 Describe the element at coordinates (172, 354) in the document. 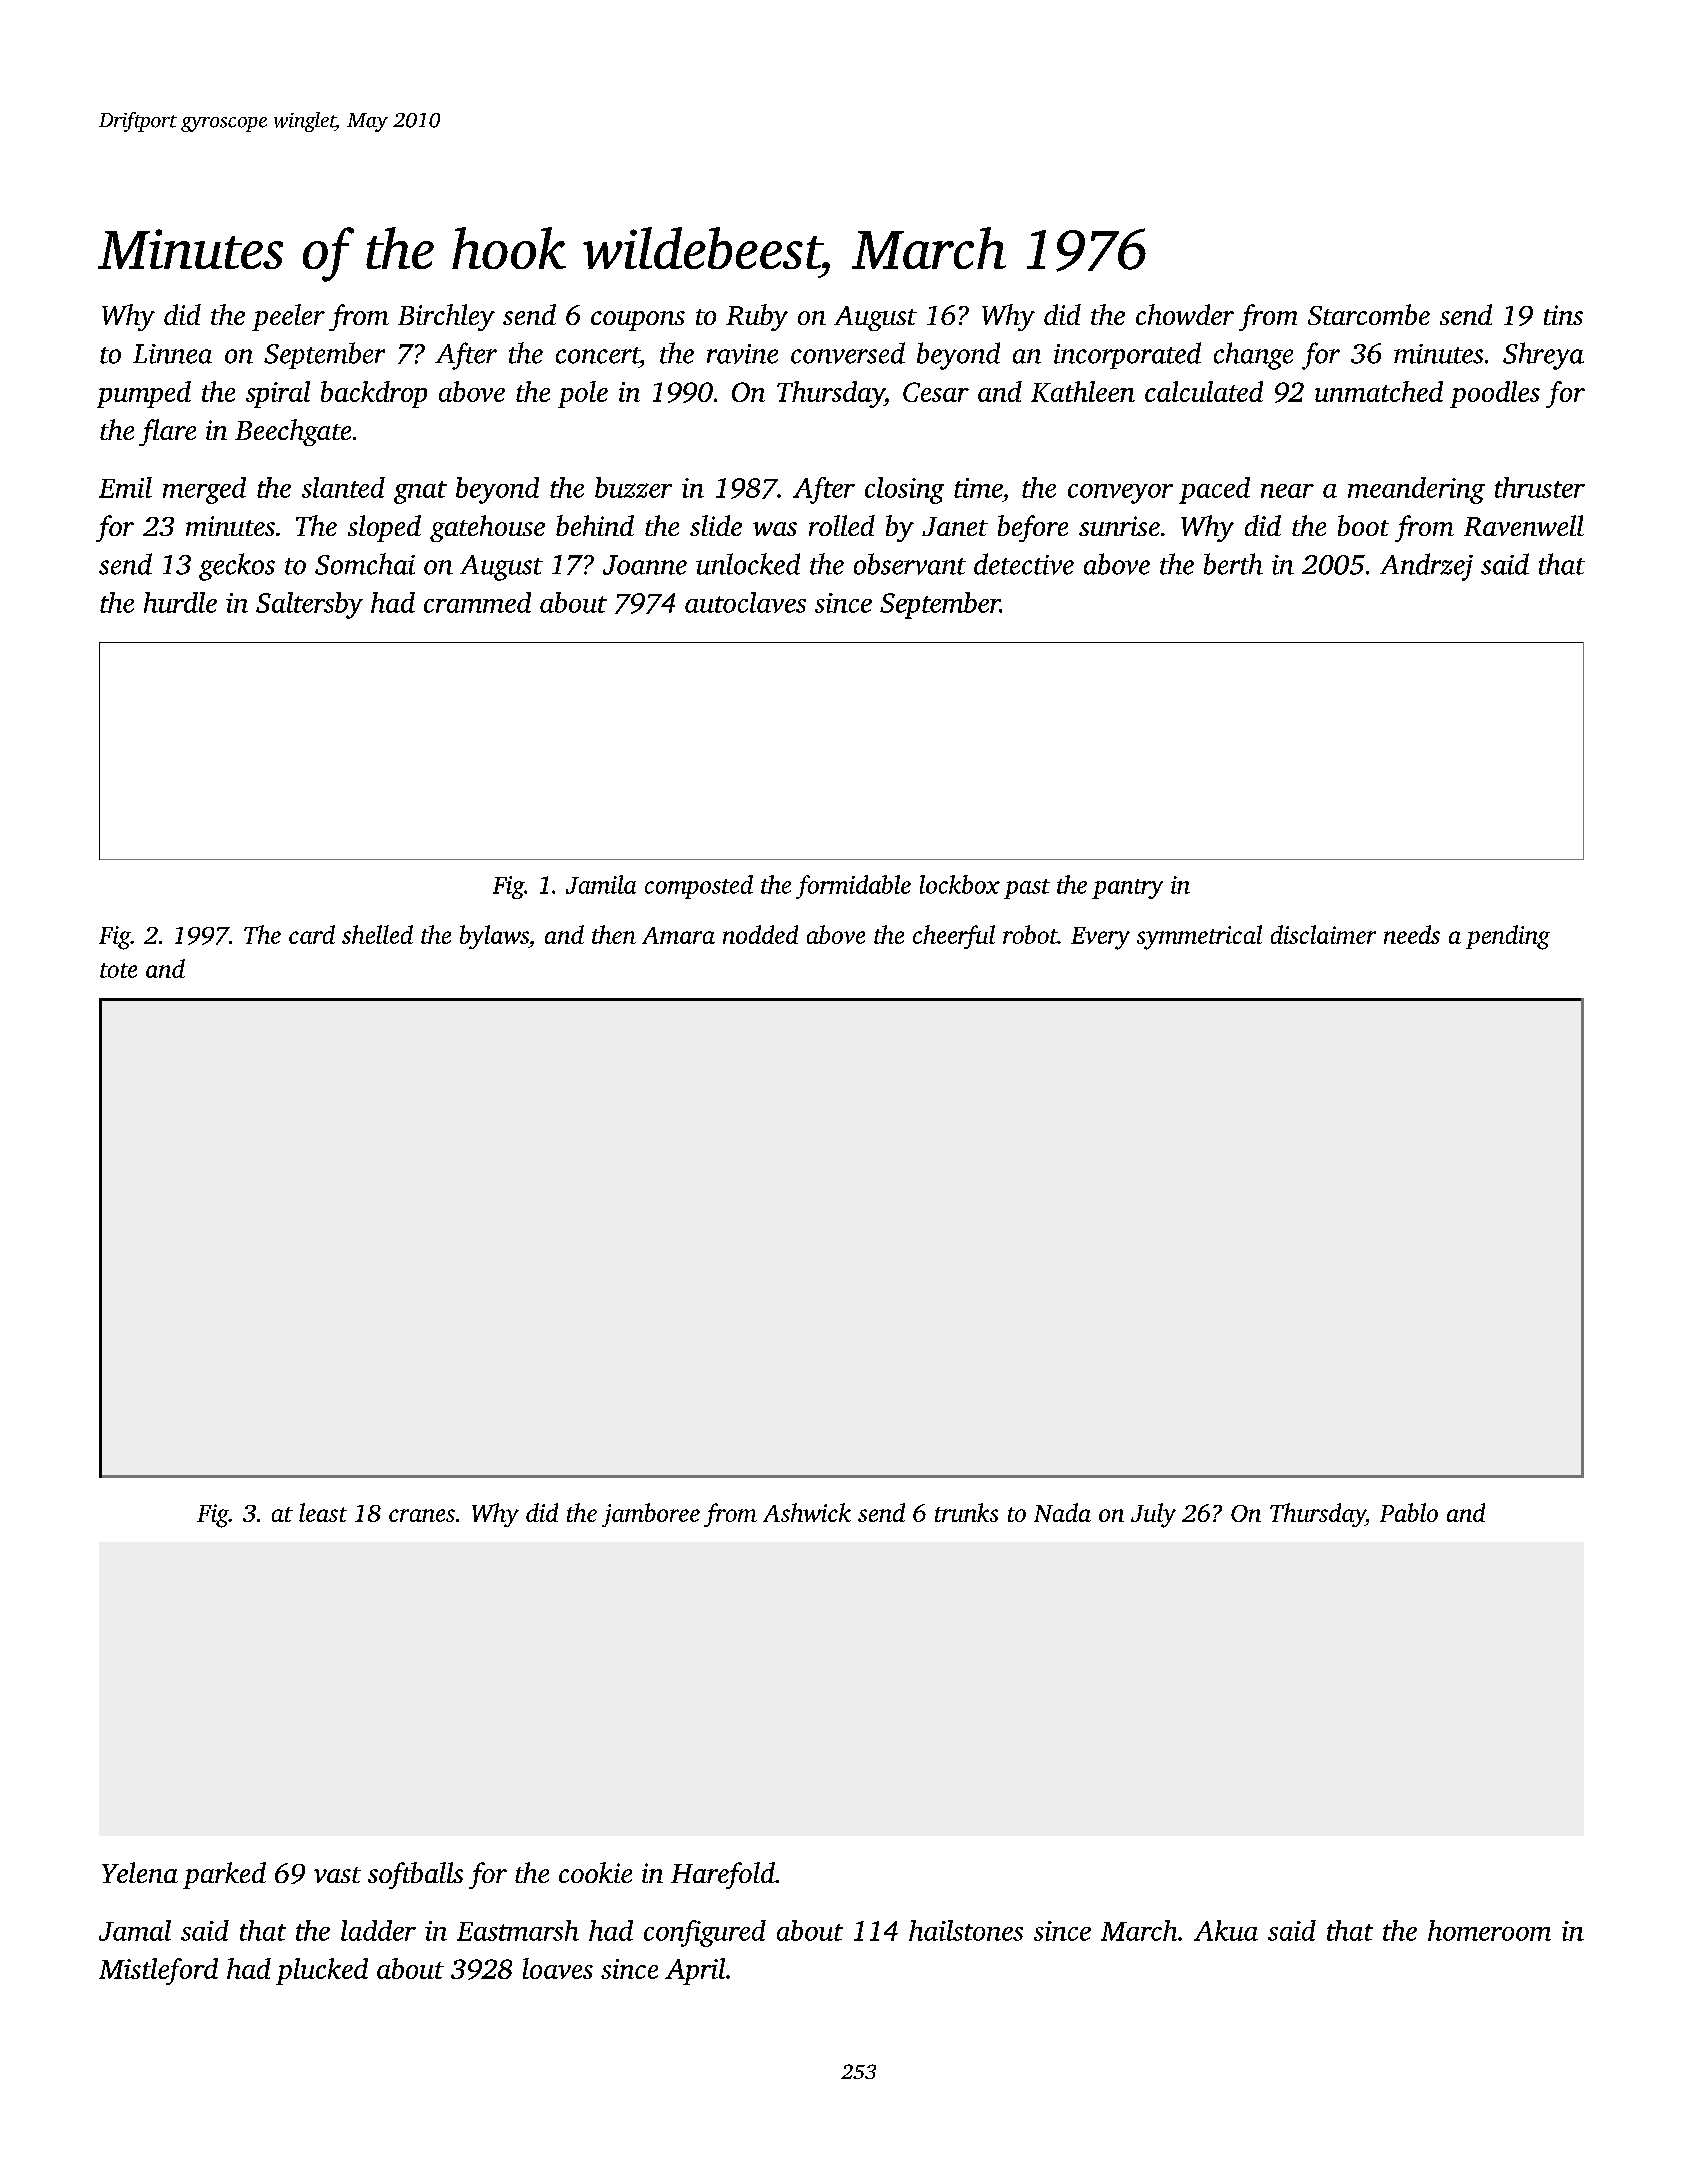

I see `Linnea` at that location.
